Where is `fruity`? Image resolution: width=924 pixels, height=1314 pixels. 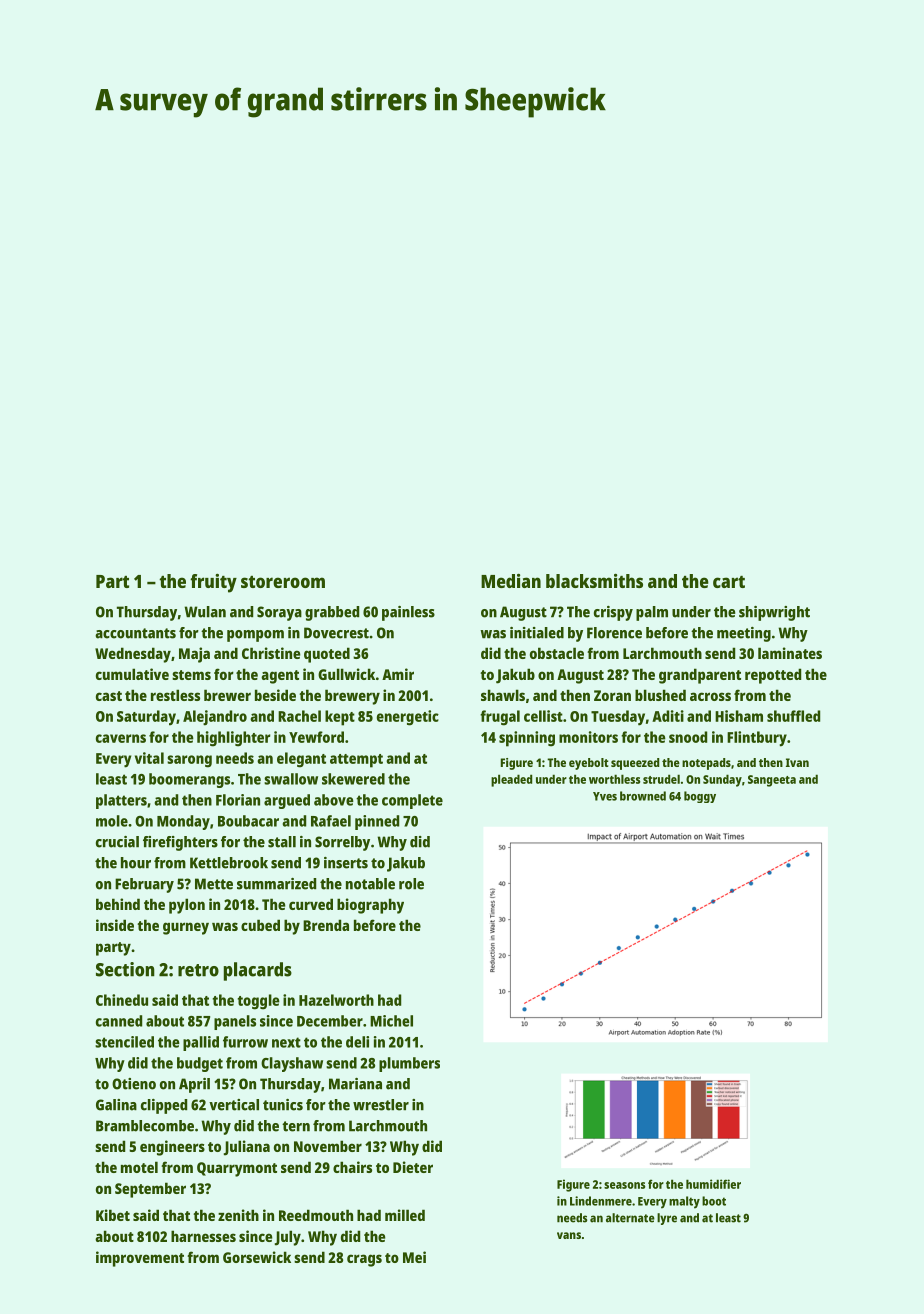
fruity is located at coordinates (213, 583).
